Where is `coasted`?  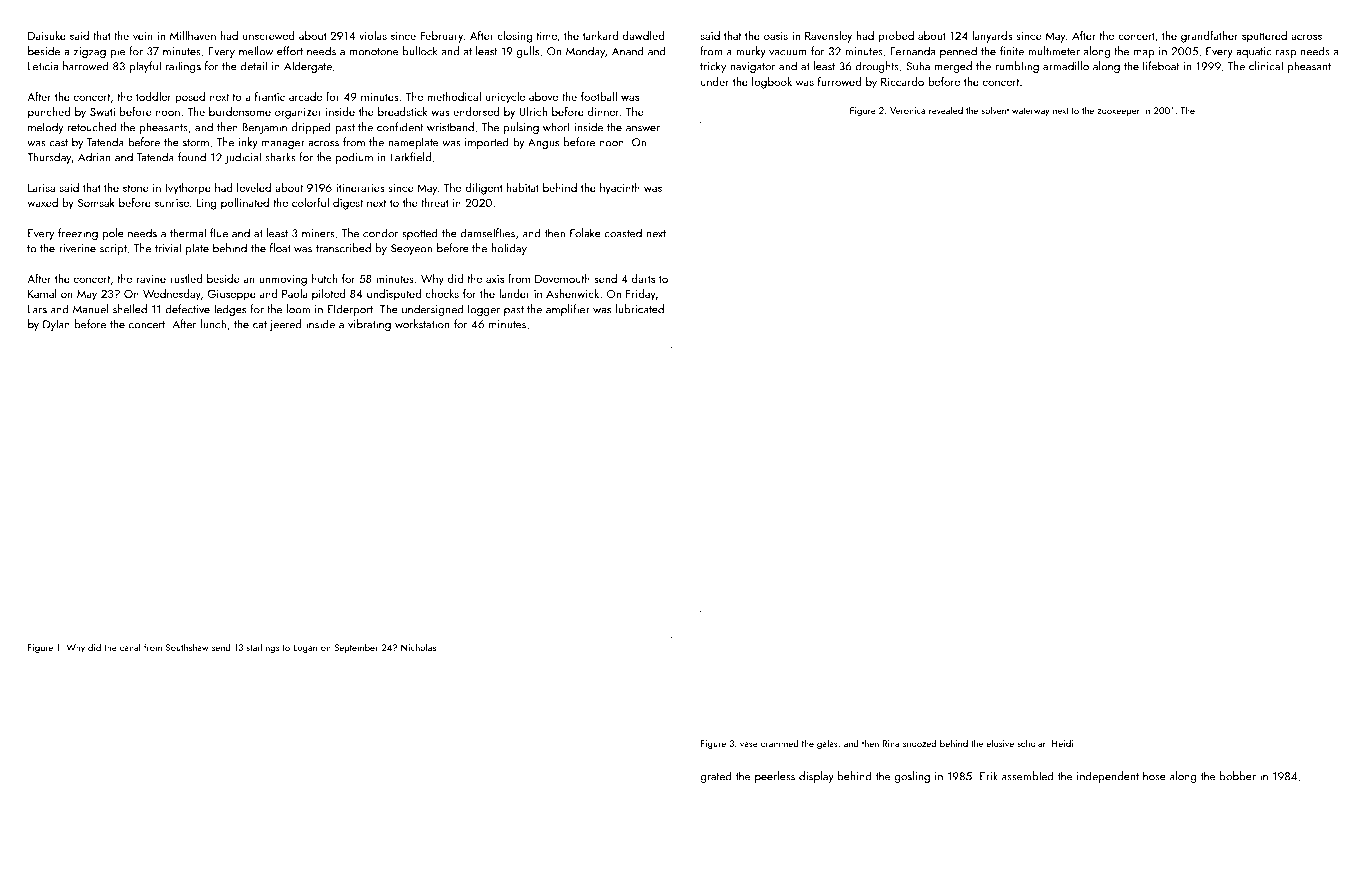
coasted is located at coordinates (623, 233).
